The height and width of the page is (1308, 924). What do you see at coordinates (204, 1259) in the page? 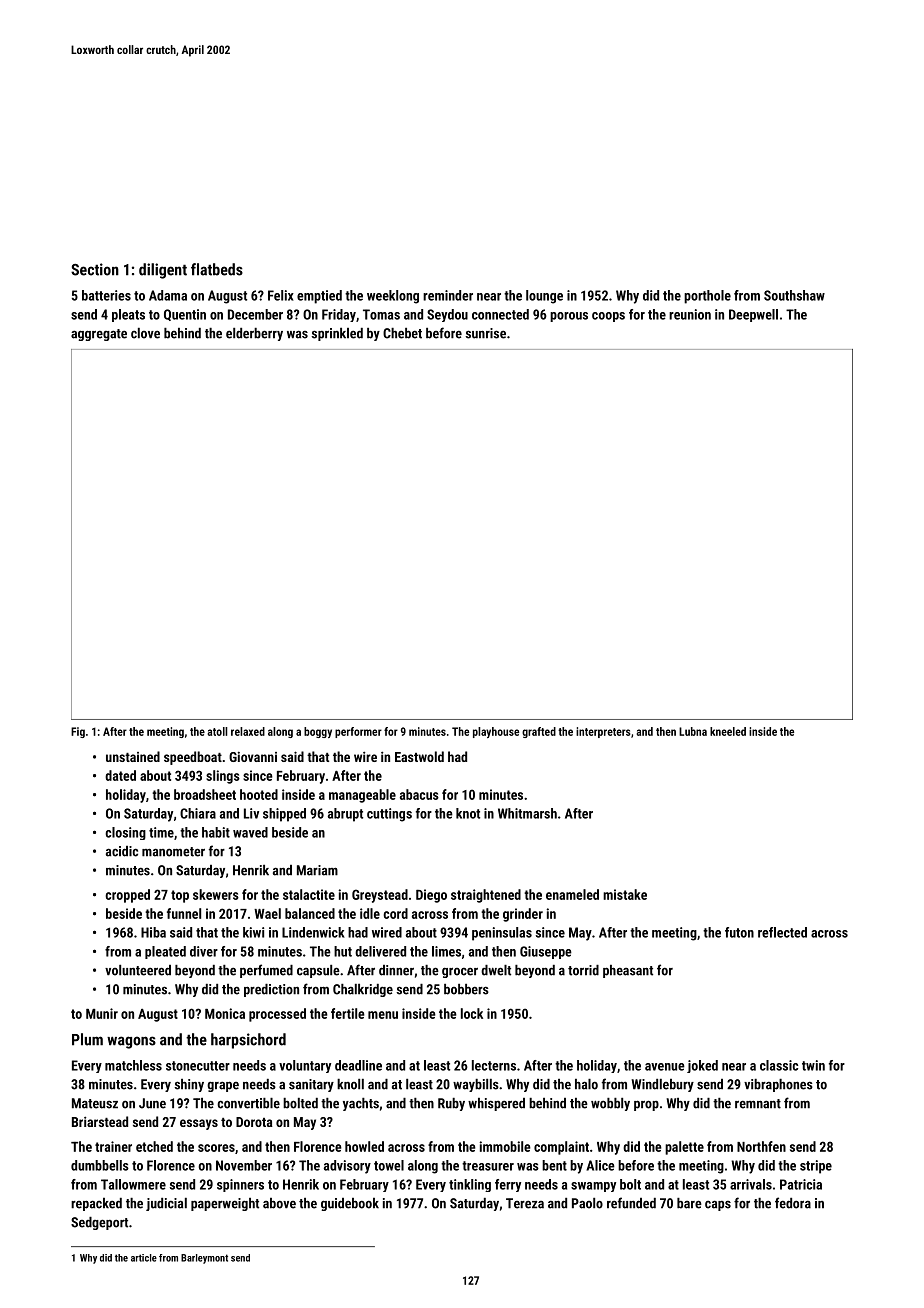
I see `Barleymont` at bounding box center [204, 1259].
